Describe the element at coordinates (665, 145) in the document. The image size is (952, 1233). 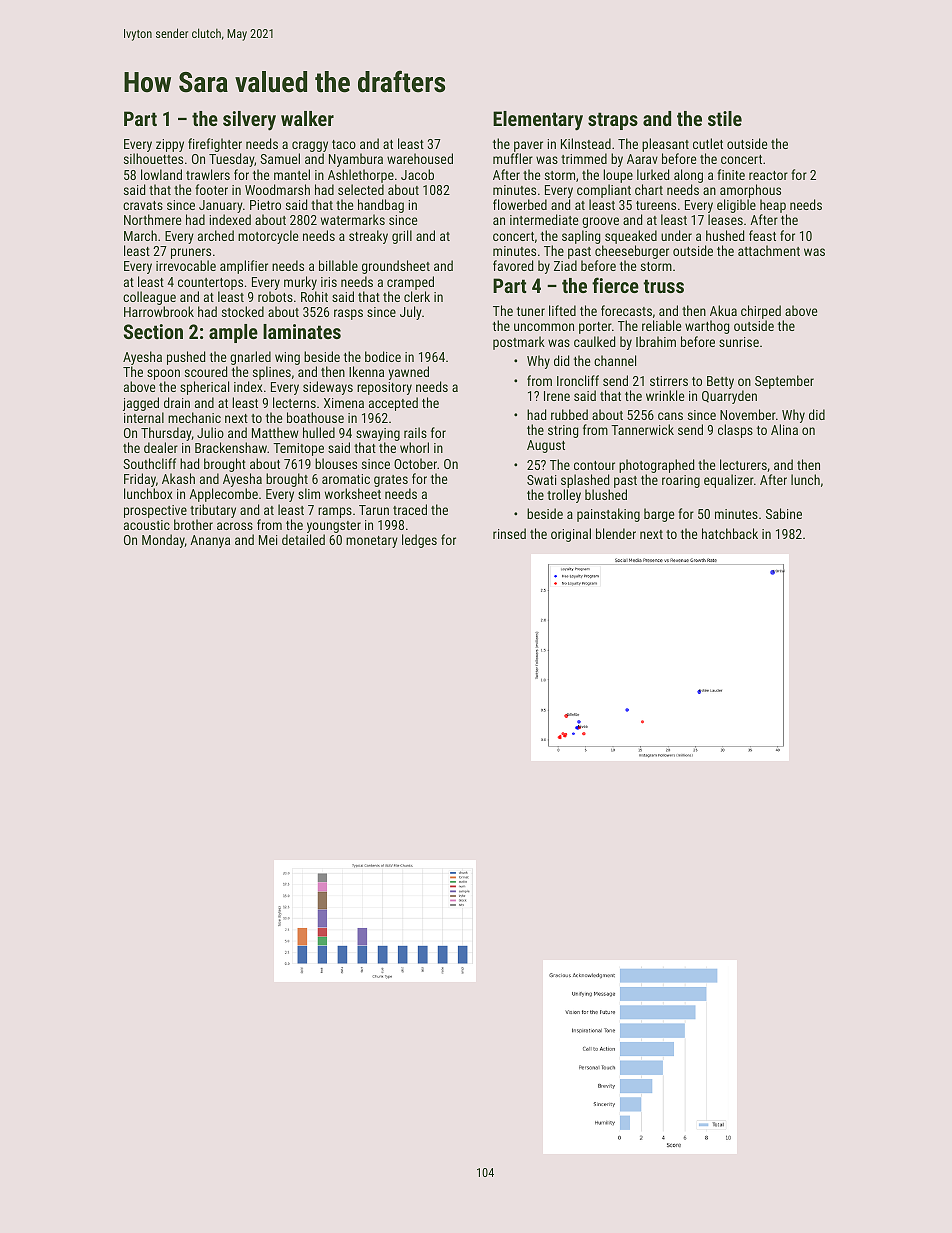
I see `pleasant` at that location.
